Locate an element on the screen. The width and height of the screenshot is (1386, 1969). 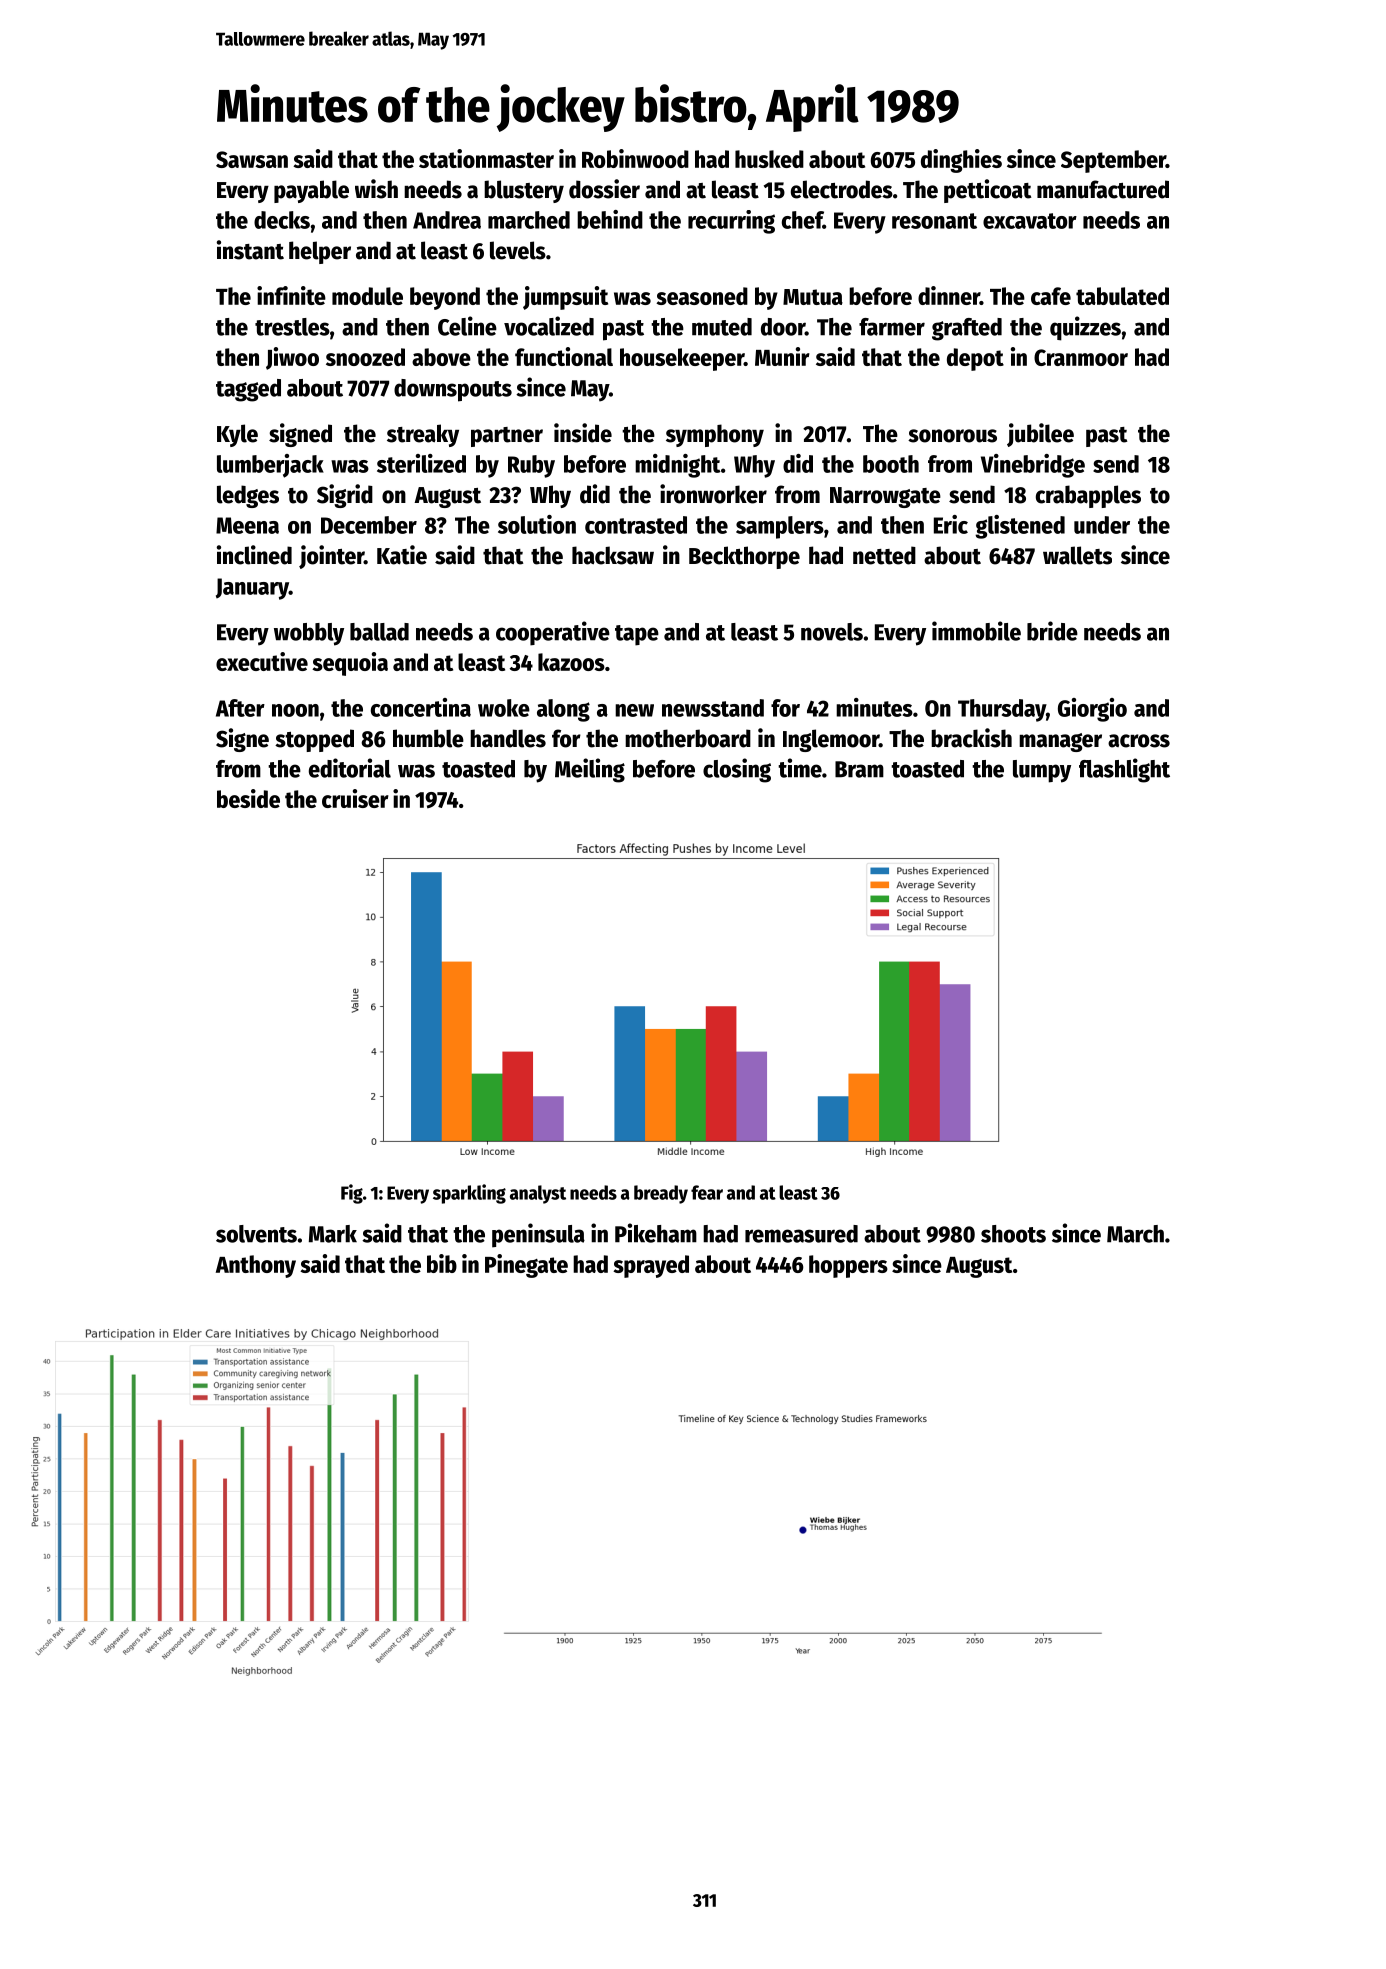
helper is located at coordinates (320, 252).
